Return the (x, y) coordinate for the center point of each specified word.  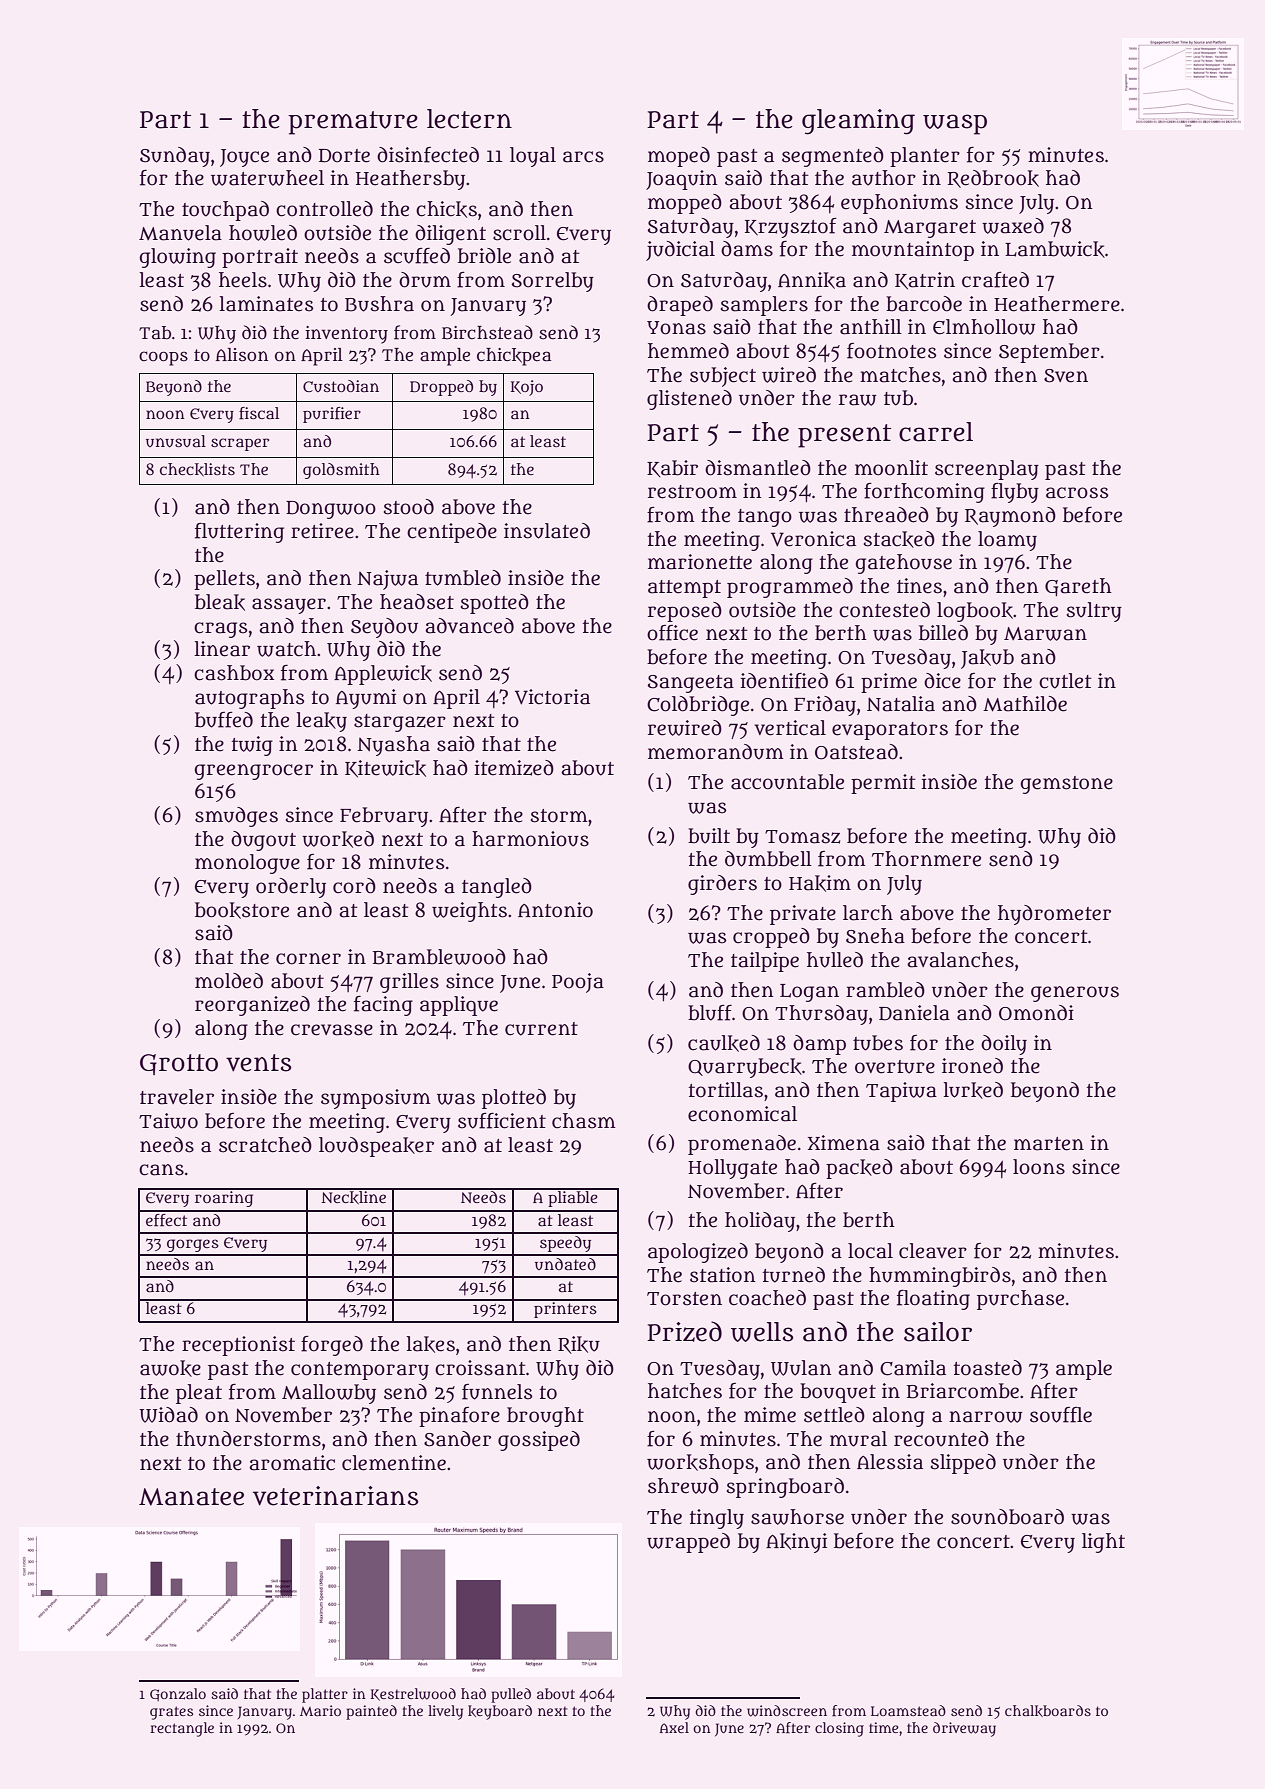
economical (742, 1114)
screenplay (987, 470)
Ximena (844, 1143)
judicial (680, 251)
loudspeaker (376, 1147)
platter (325, 1695)
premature (353, 123)
